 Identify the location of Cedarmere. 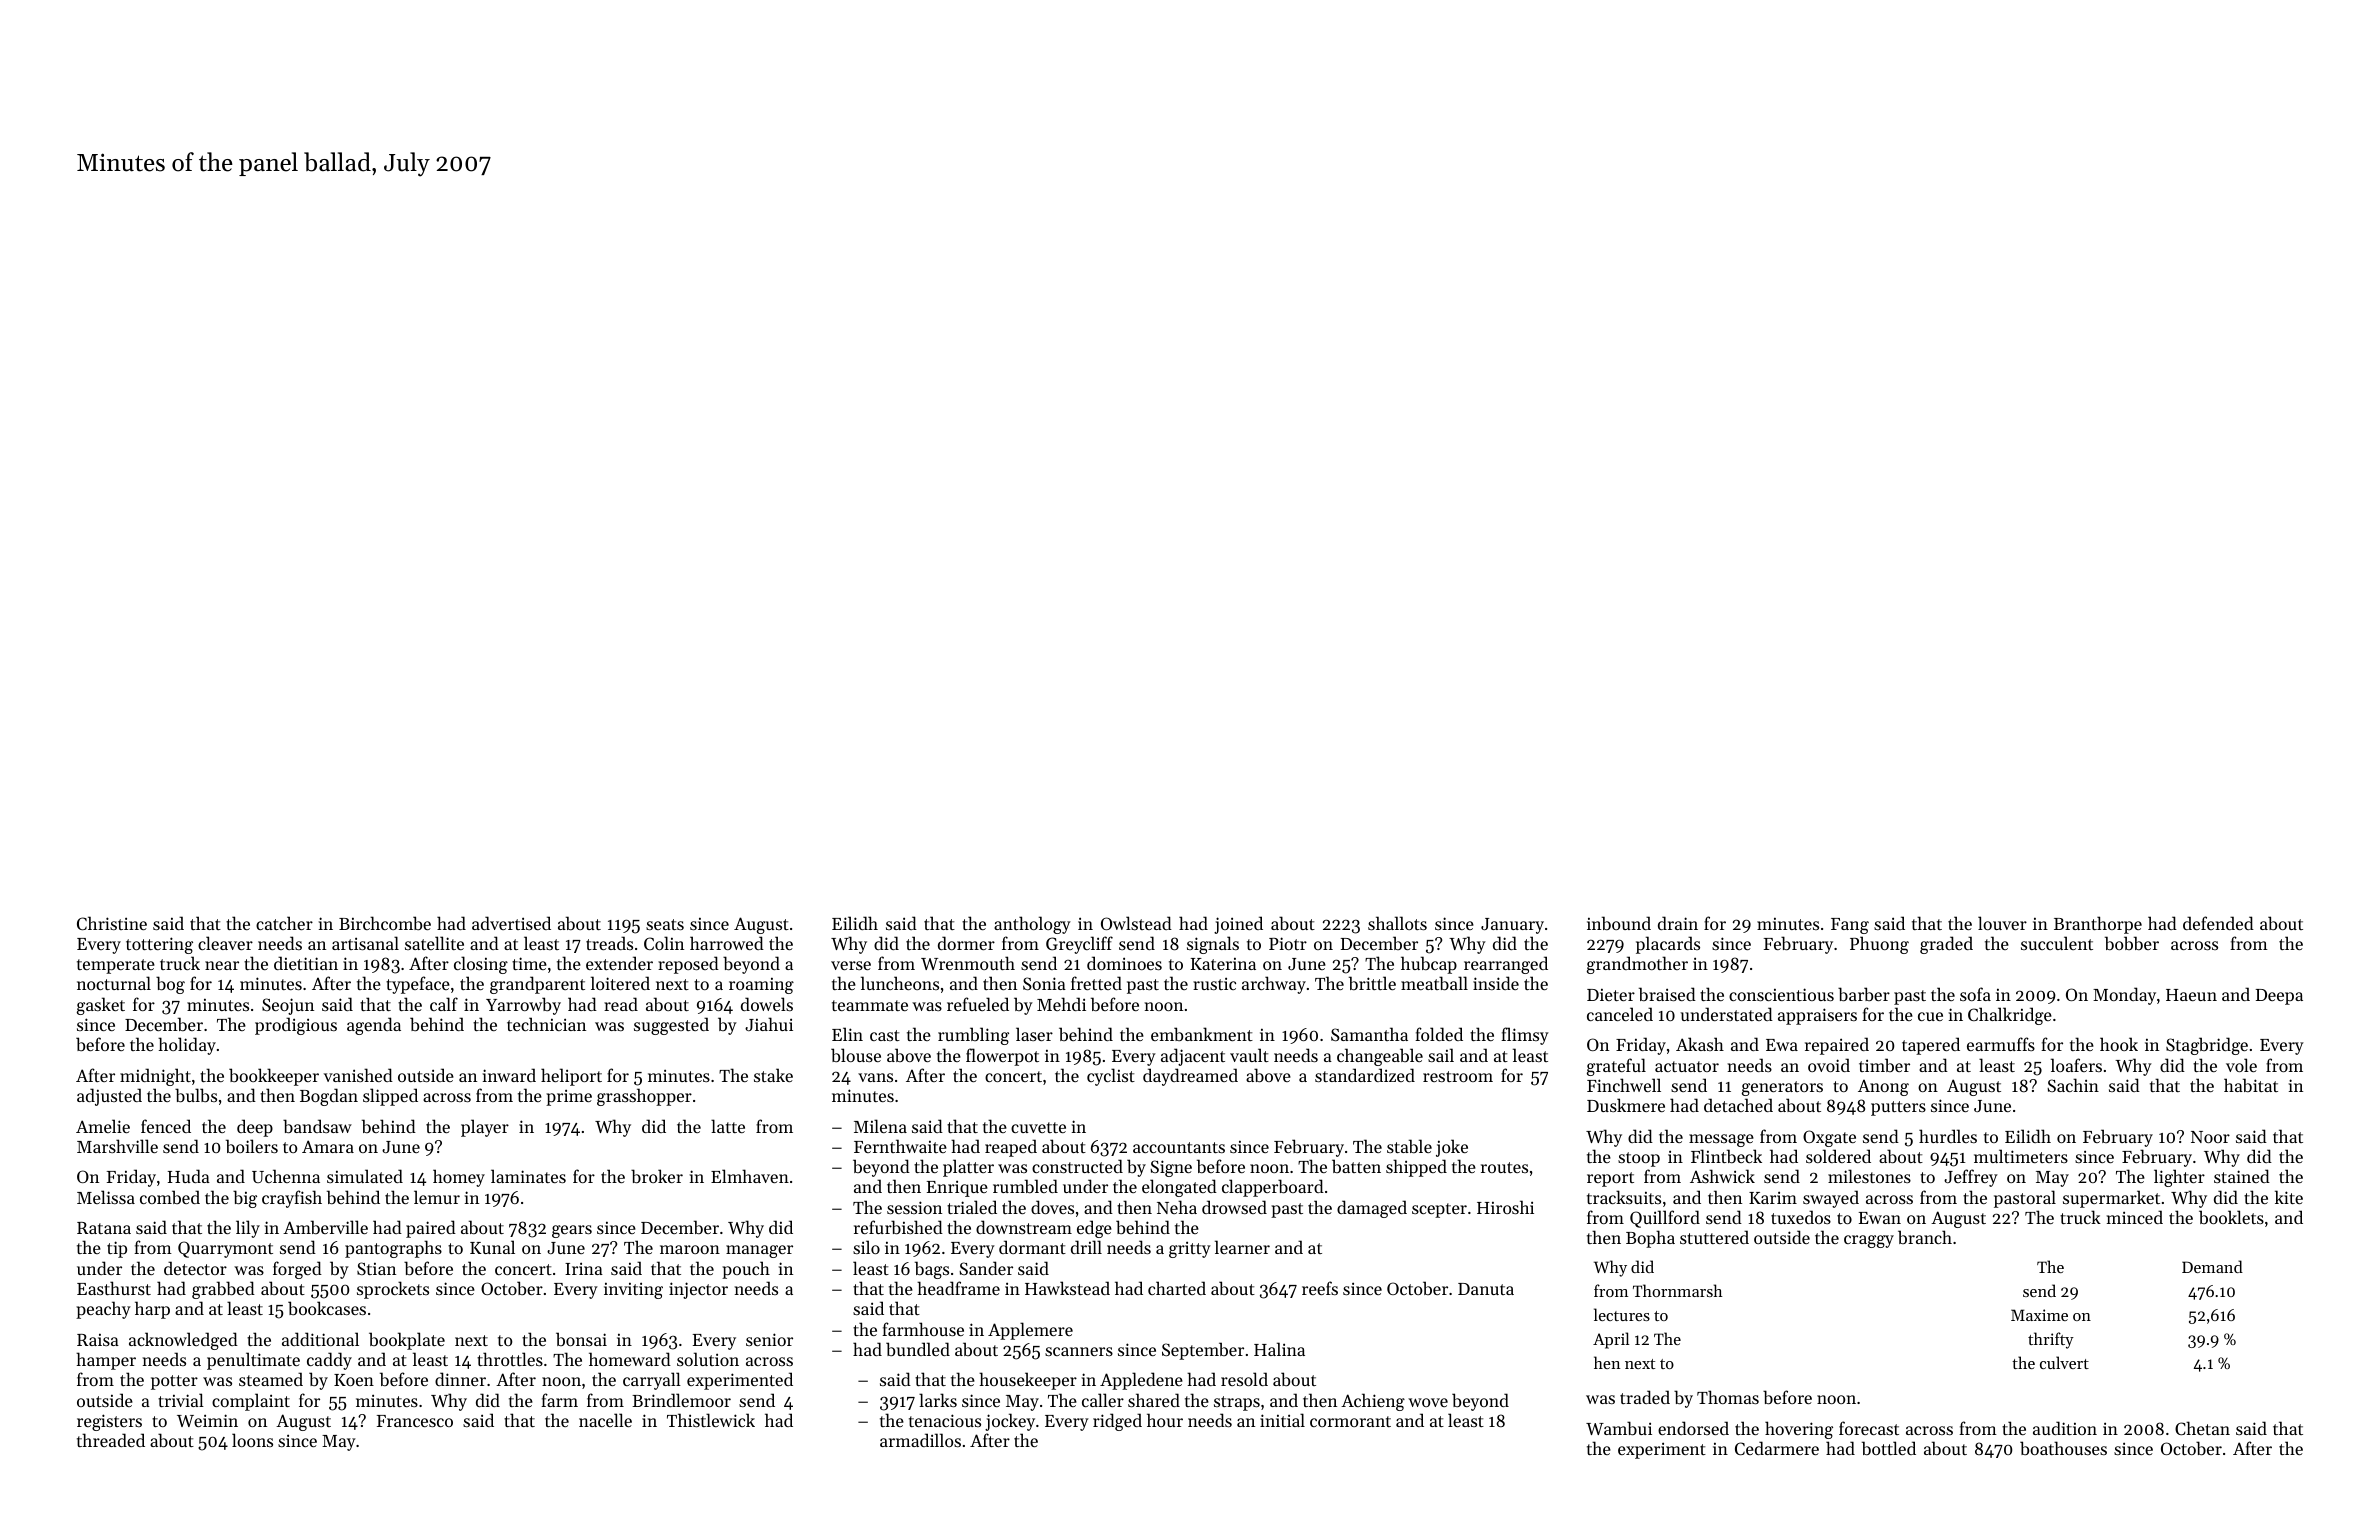
(1777, 1448).
